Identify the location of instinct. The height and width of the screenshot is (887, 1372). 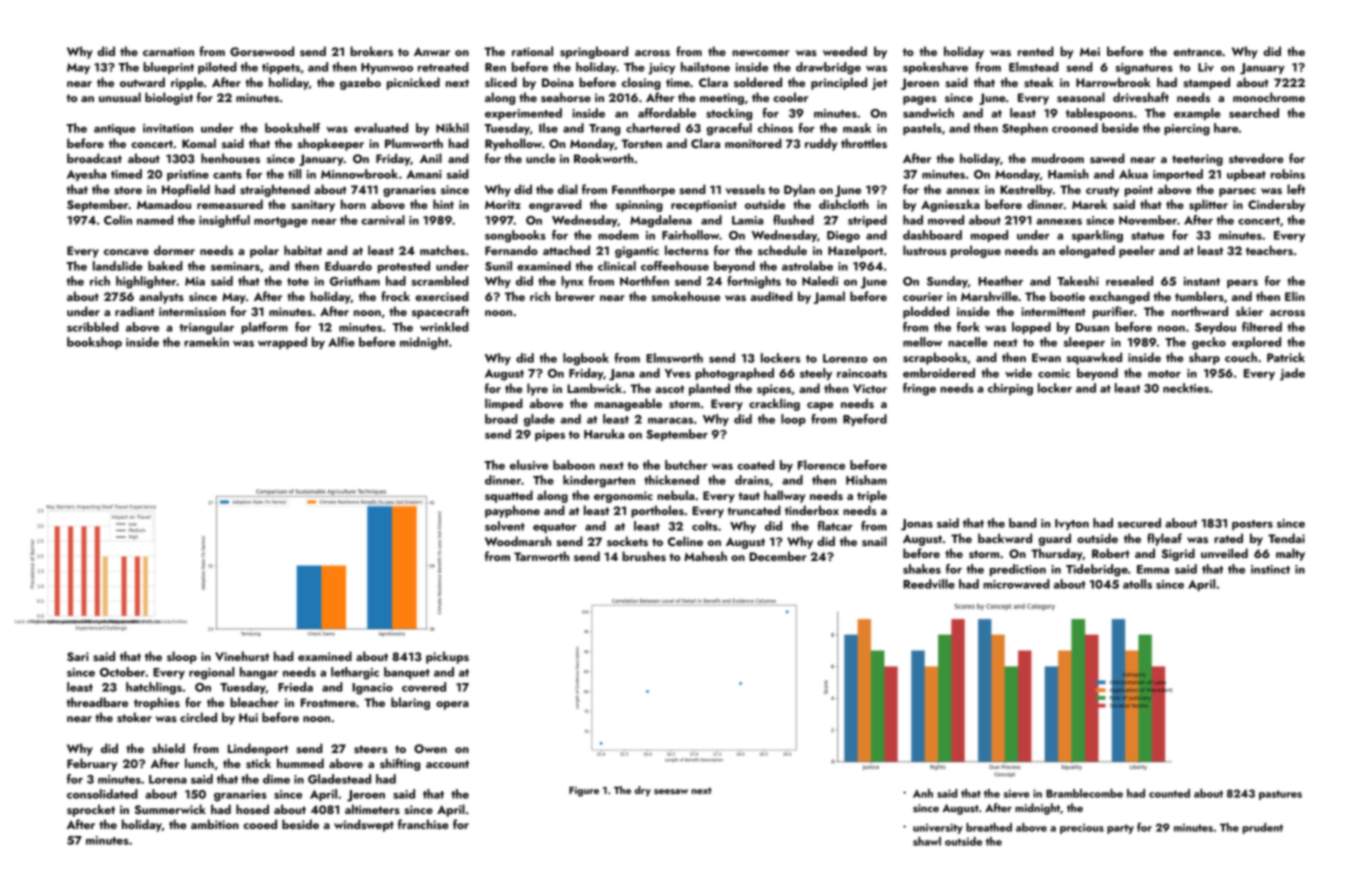
(1270, 569).
